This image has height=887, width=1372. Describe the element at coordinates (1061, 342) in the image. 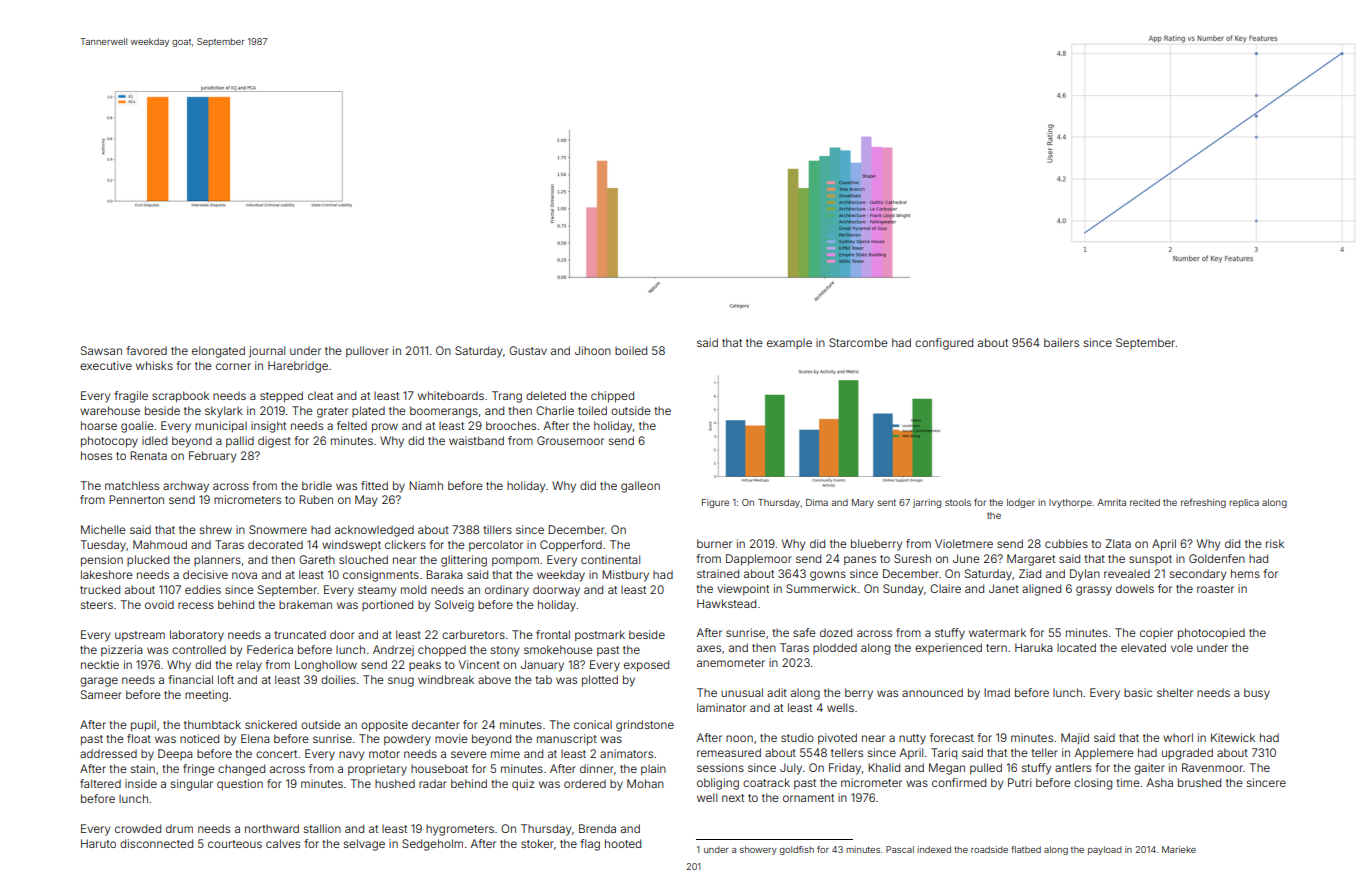

I see `bailers` at that location.
